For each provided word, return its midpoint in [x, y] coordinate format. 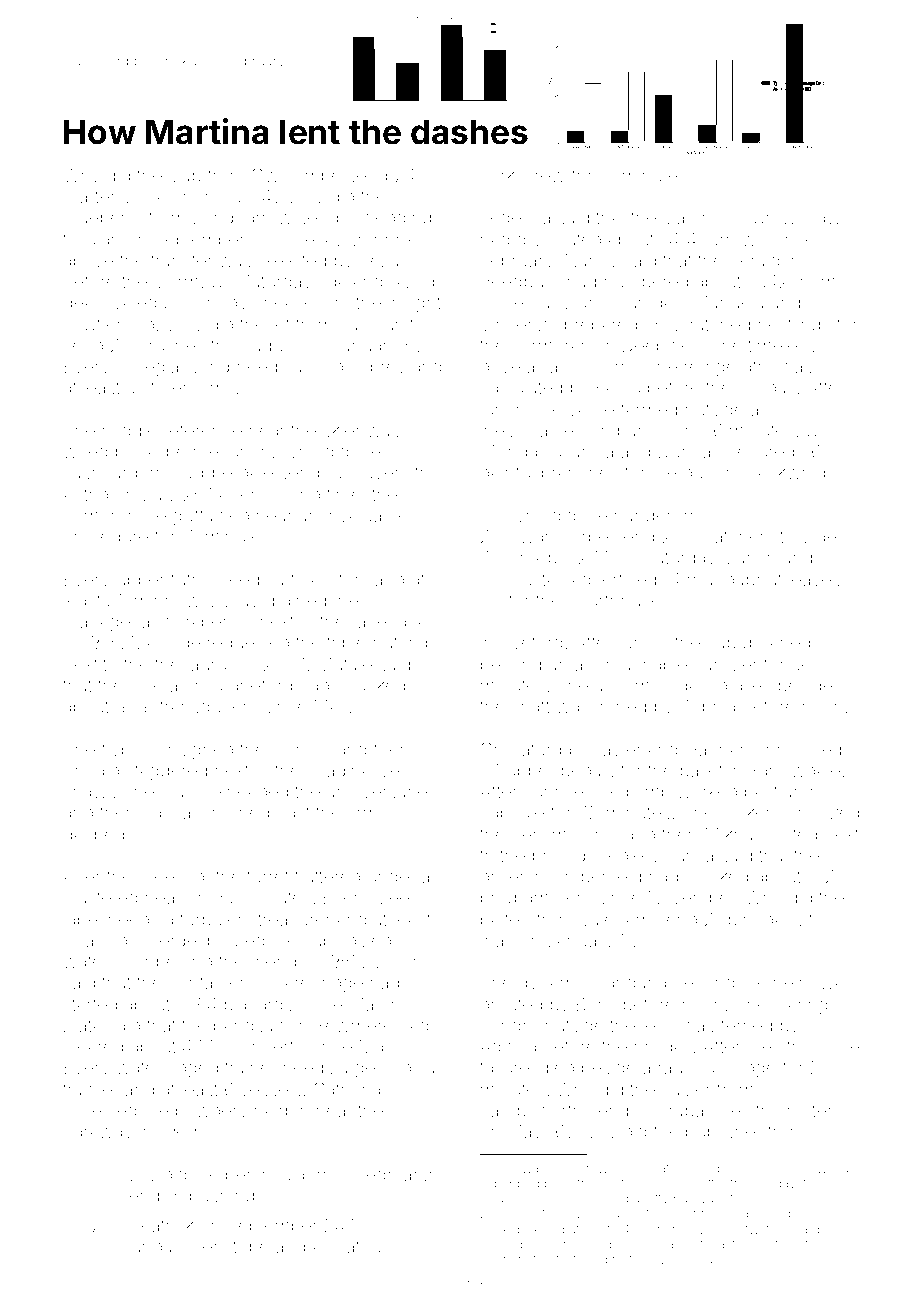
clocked [717, 876]
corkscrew [522, 175]
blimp [648, 793]
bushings [227, 1197]
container [207, 982]
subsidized [347, 940]
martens [96, 196]
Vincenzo [518, 324]
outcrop [403, 644]
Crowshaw [797, 217]
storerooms [188, 387]
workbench [206, 621]
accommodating [661, 687]
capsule [512, 814]
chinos [298, 749]
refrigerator [728, 368]
